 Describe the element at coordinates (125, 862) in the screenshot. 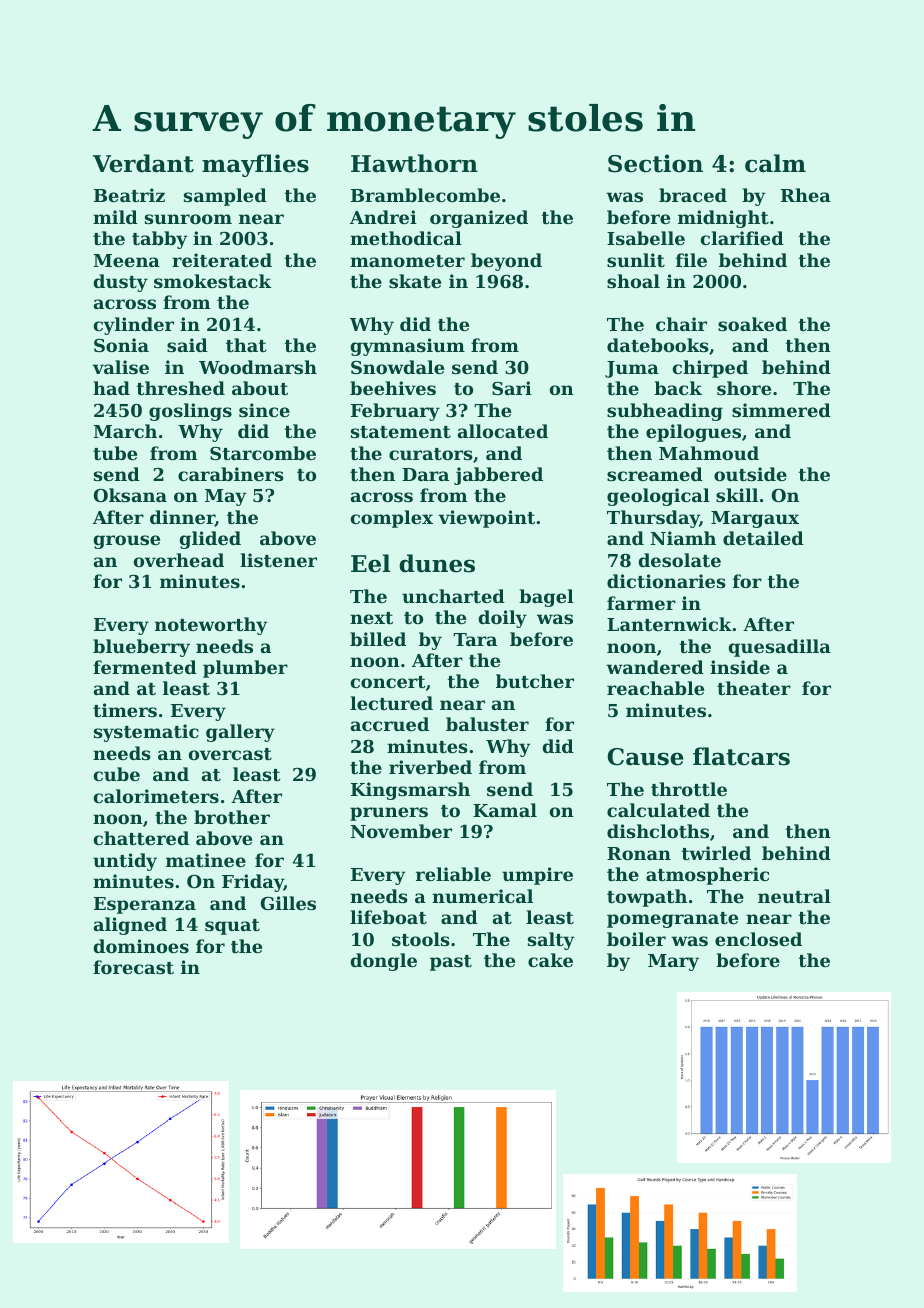

I see `untidy` at that location.
